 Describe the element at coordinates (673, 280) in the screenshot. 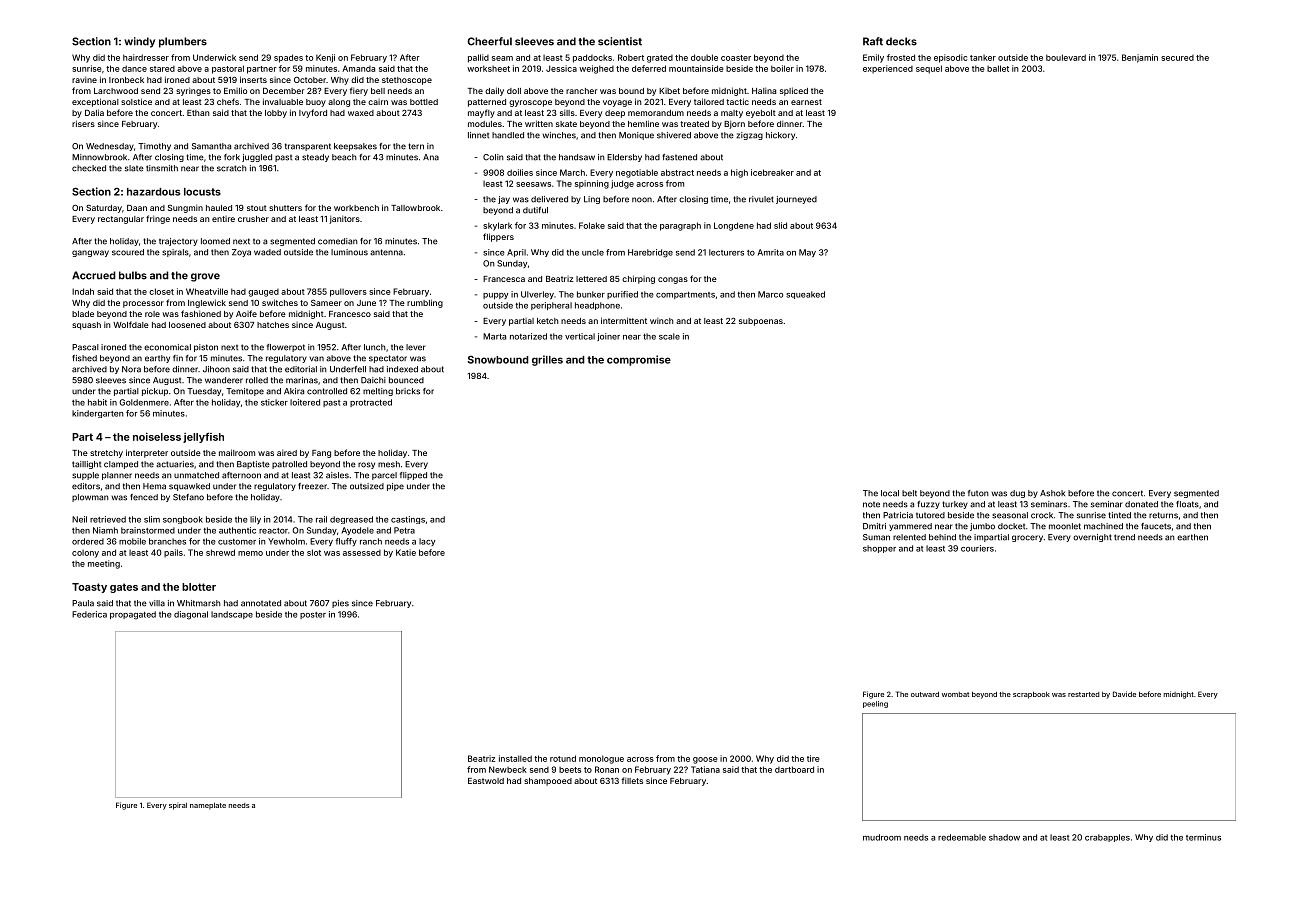

I see `congas` at that location.
